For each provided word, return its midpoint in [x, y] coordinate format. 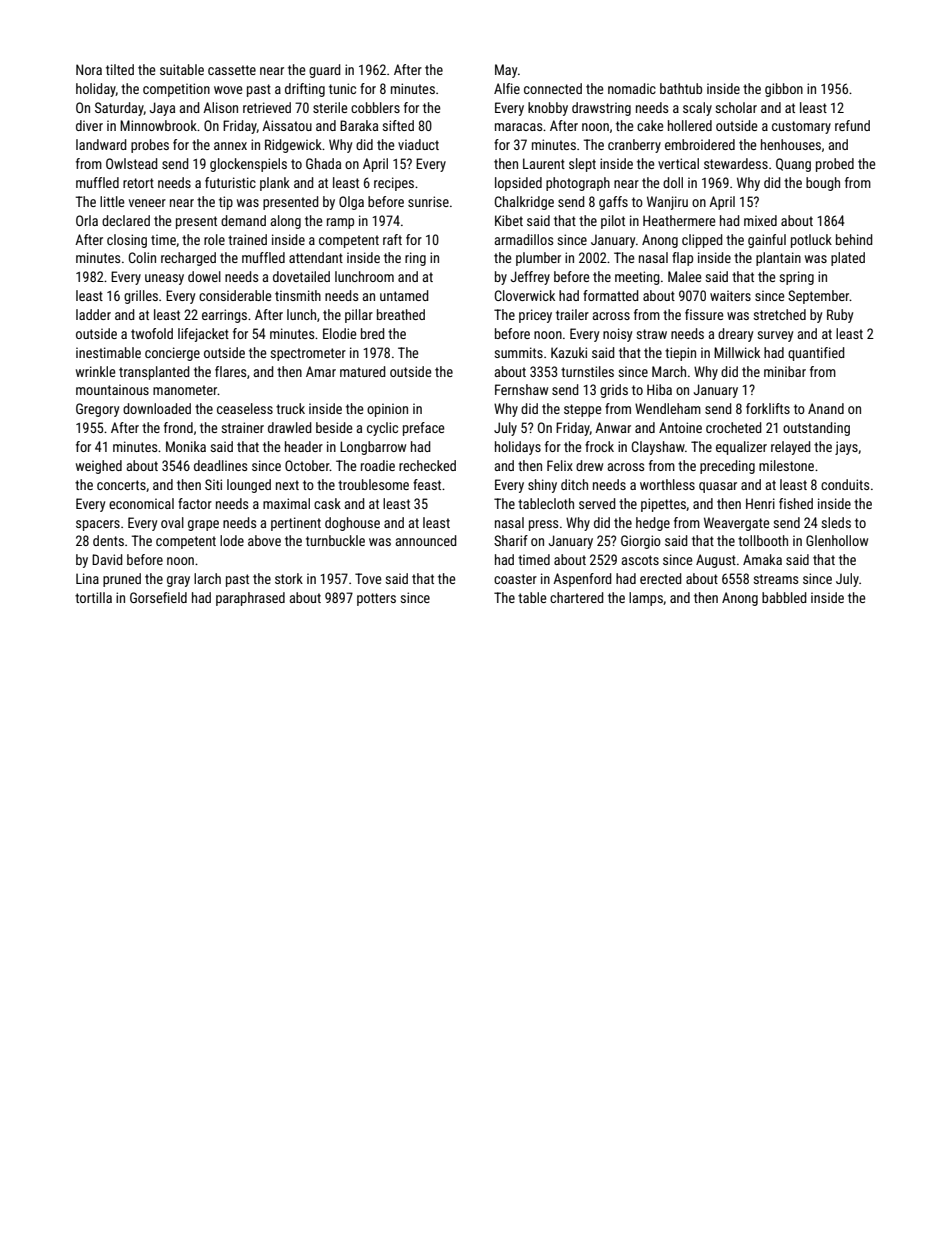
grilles [141, 297]
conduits [845, 484]
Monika [186, 446]
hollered [690, 125]
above [264, 540]
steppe [583, 410]
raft [392, 239]
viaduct [418, 144]
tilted [120, 69]
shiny [542, 486]
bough [823, 184]
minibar [785, 371]
